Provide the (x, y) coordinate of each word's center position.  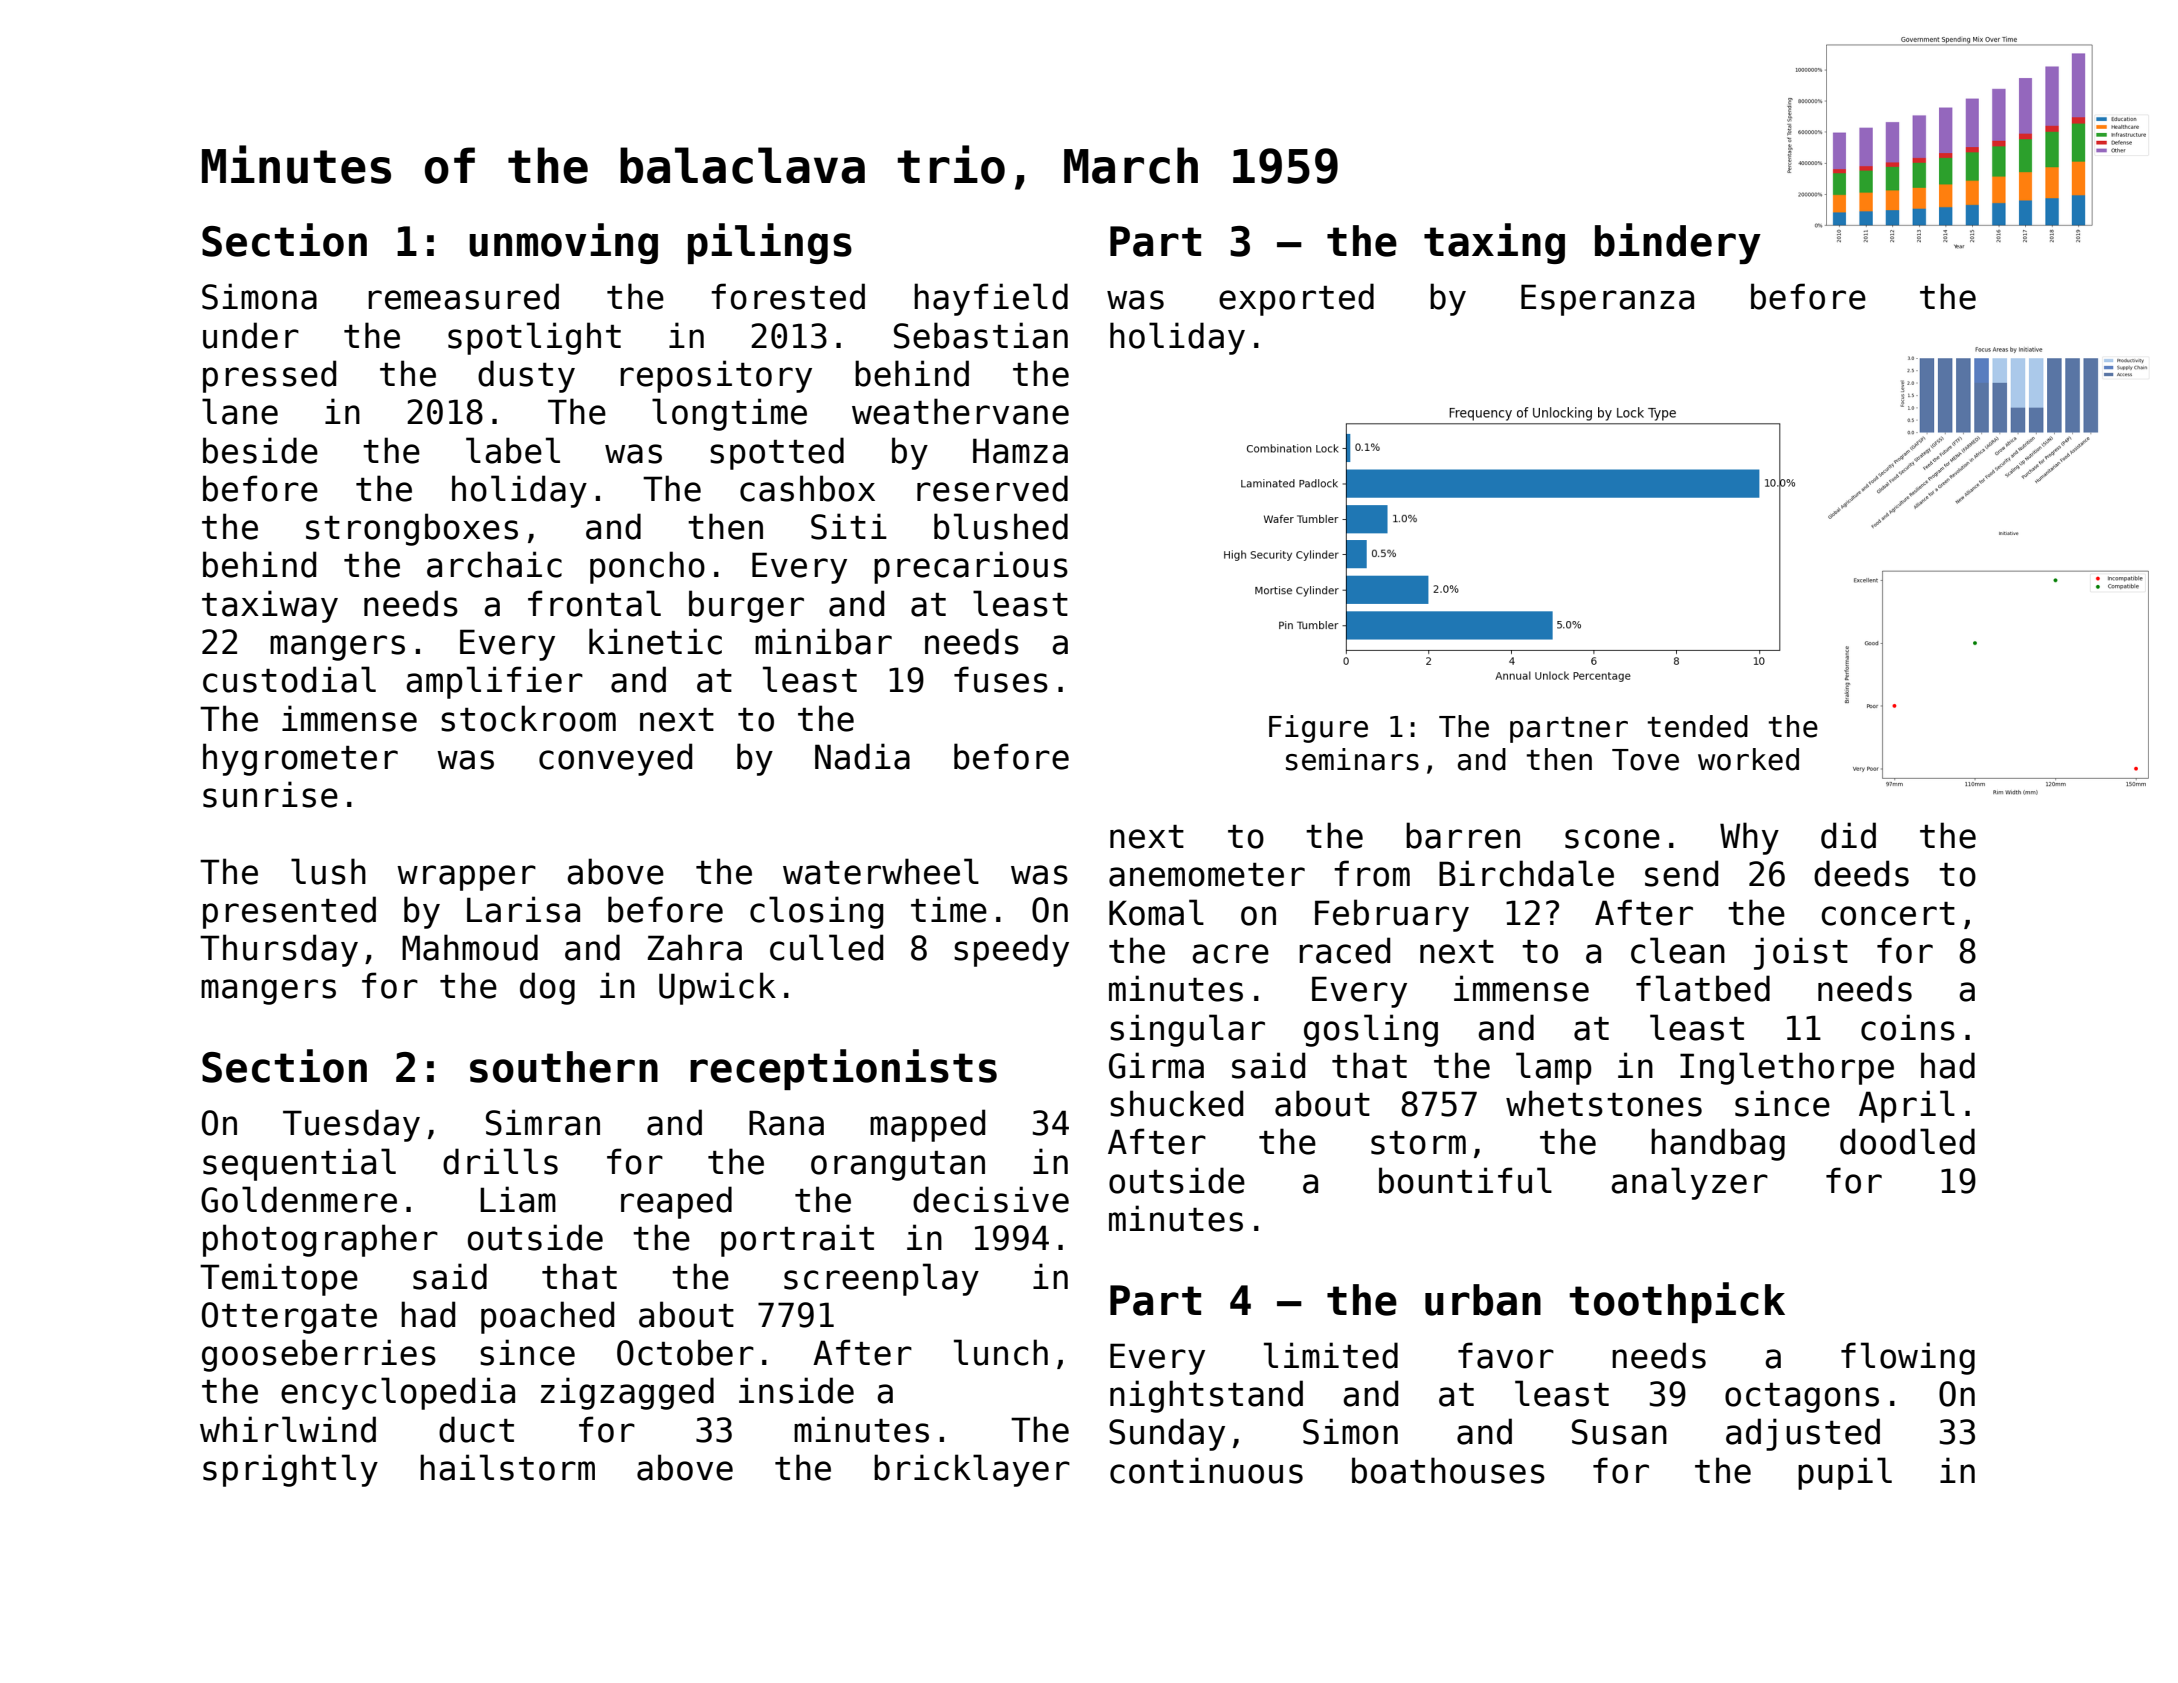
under (251, 335)
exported (1296, 299)
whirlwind (288, 1429)
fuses (1001, 679)
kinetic (655, 641)
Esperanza (1607, 300)
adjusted (1803, 1434)
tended (1697, 726)
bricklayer (972, 1470)
